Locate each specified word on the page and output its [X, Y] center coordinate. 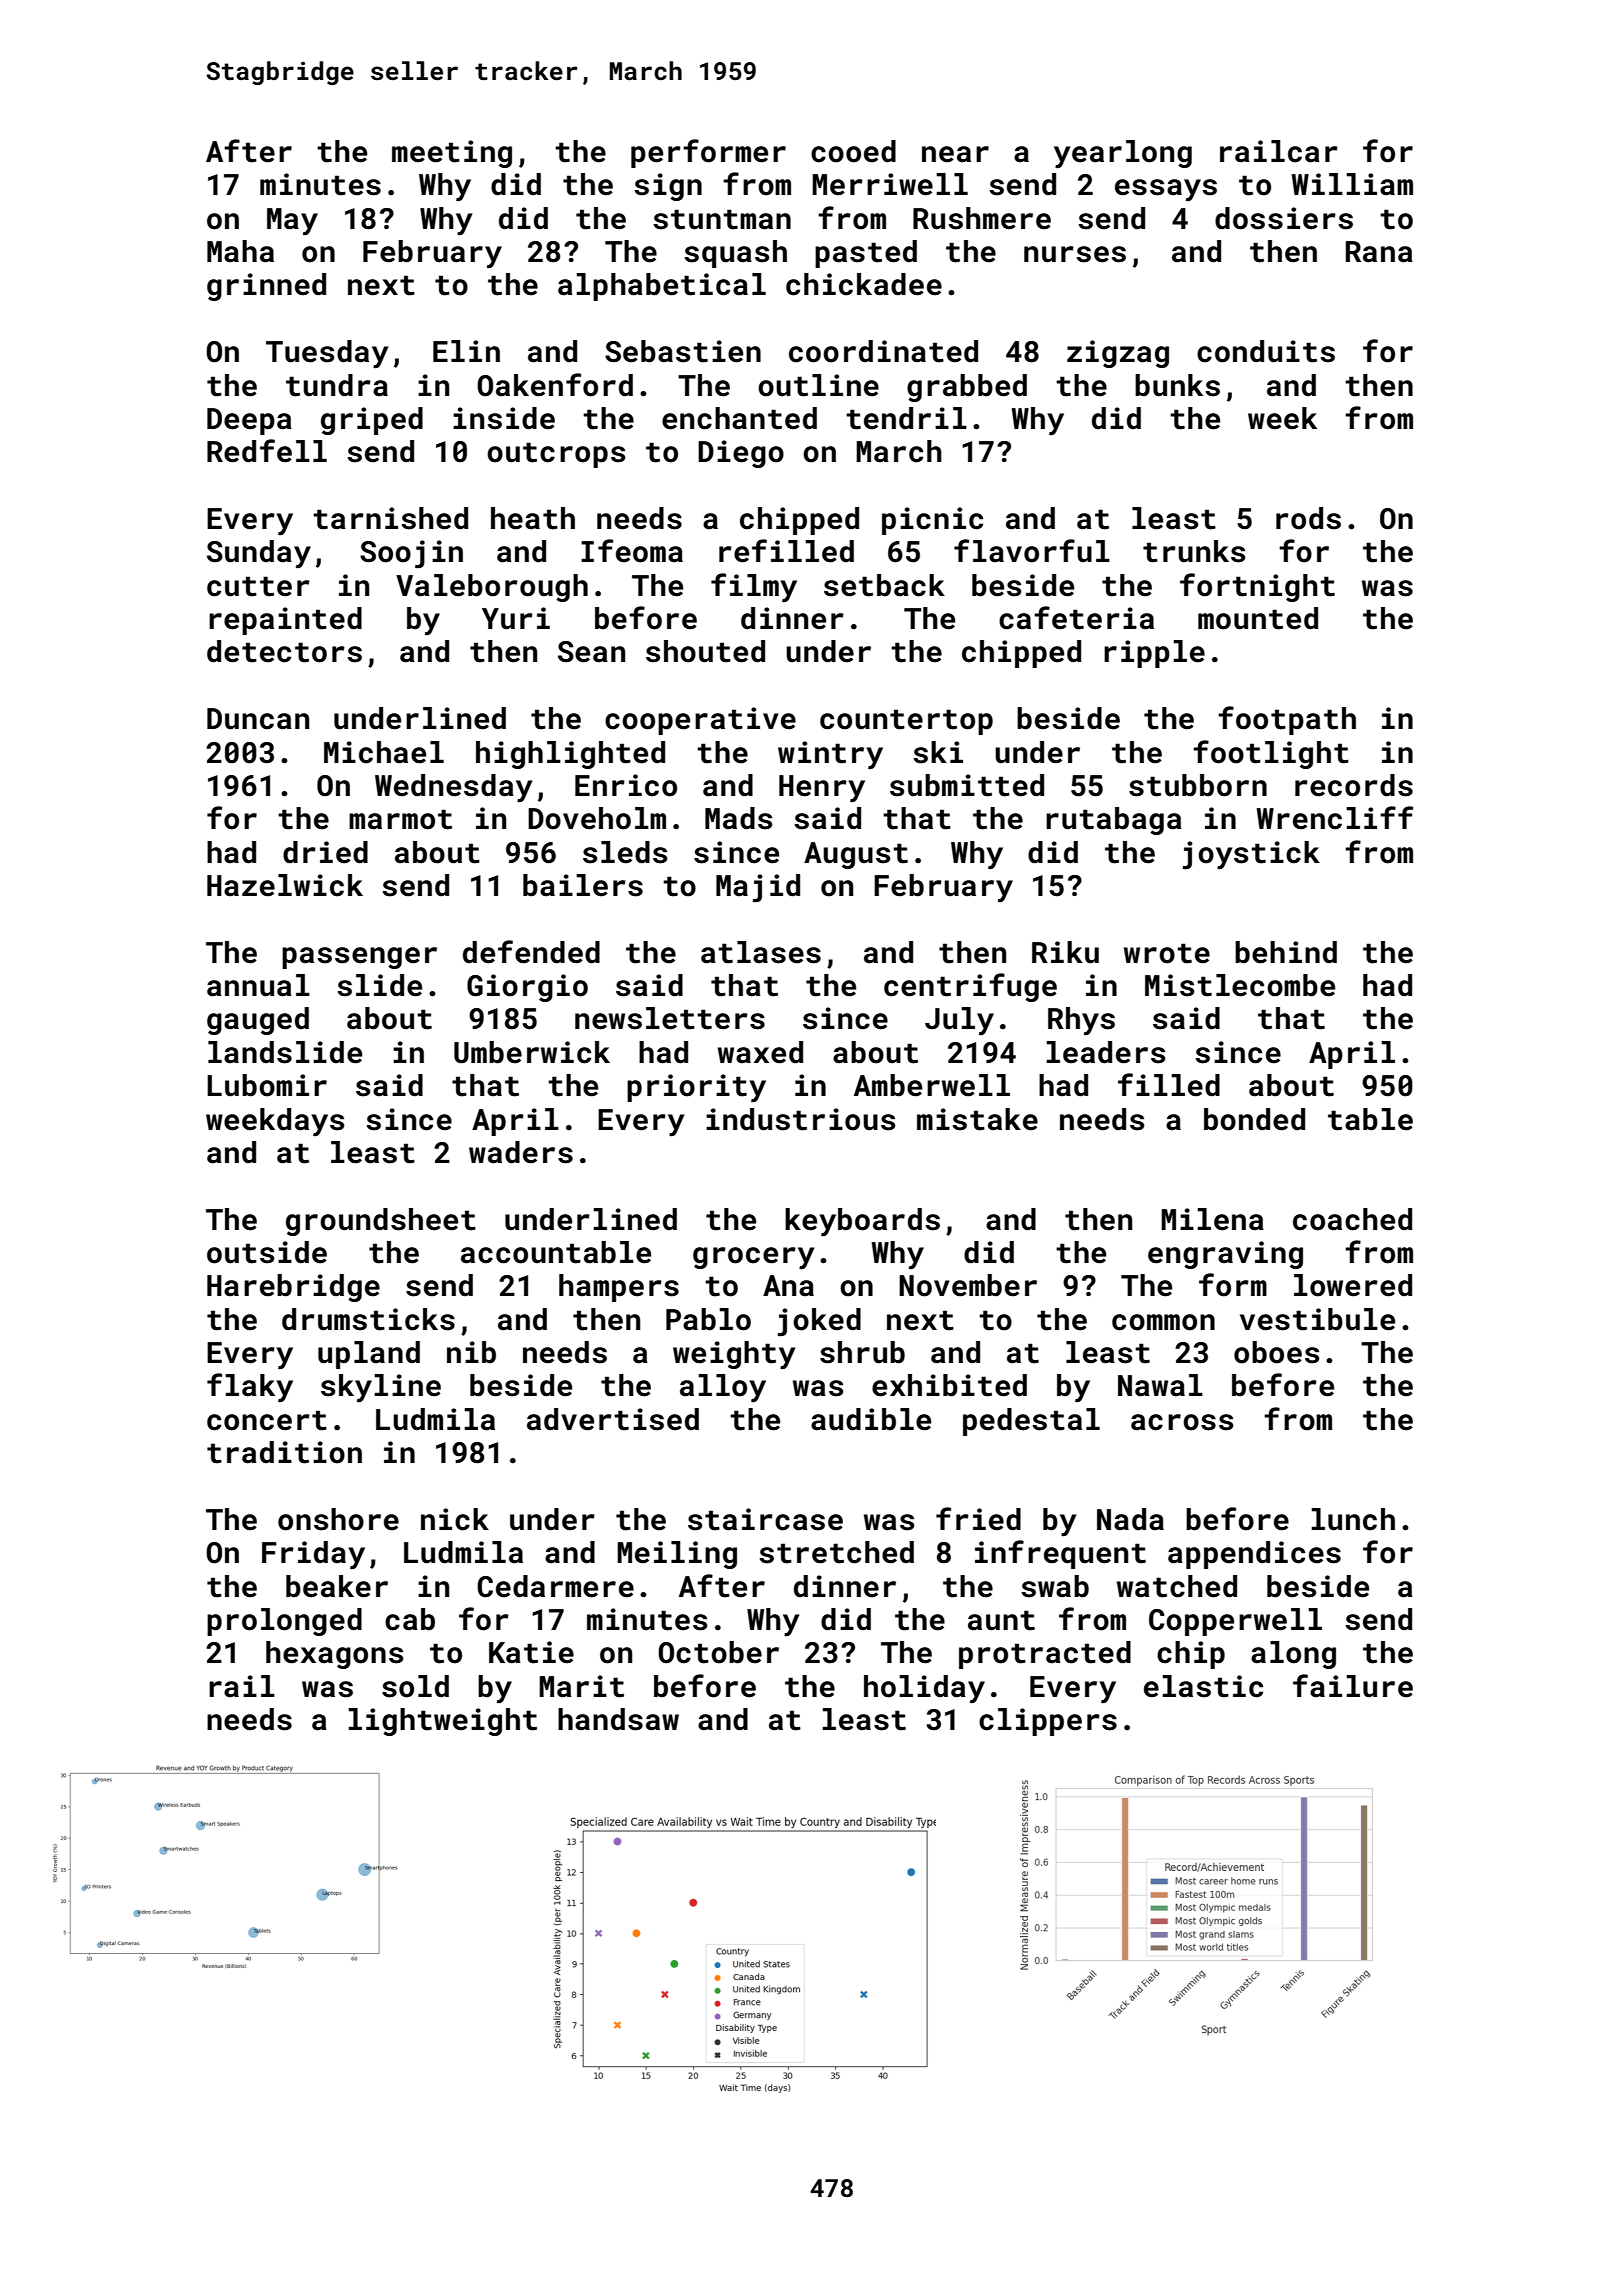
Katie [531, 1652]
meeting [452, 154]
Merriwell [890, 184]
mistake [977, 1119]
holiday [924, 1689]
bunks [1177, 385]
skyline [381, 1388]
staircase [765, 1519]
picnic [932, 521]
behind [1286, 952]
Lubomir [267, 1085]
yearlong [1123, 154]
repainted [285, 621]
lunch [1353, 1519]
